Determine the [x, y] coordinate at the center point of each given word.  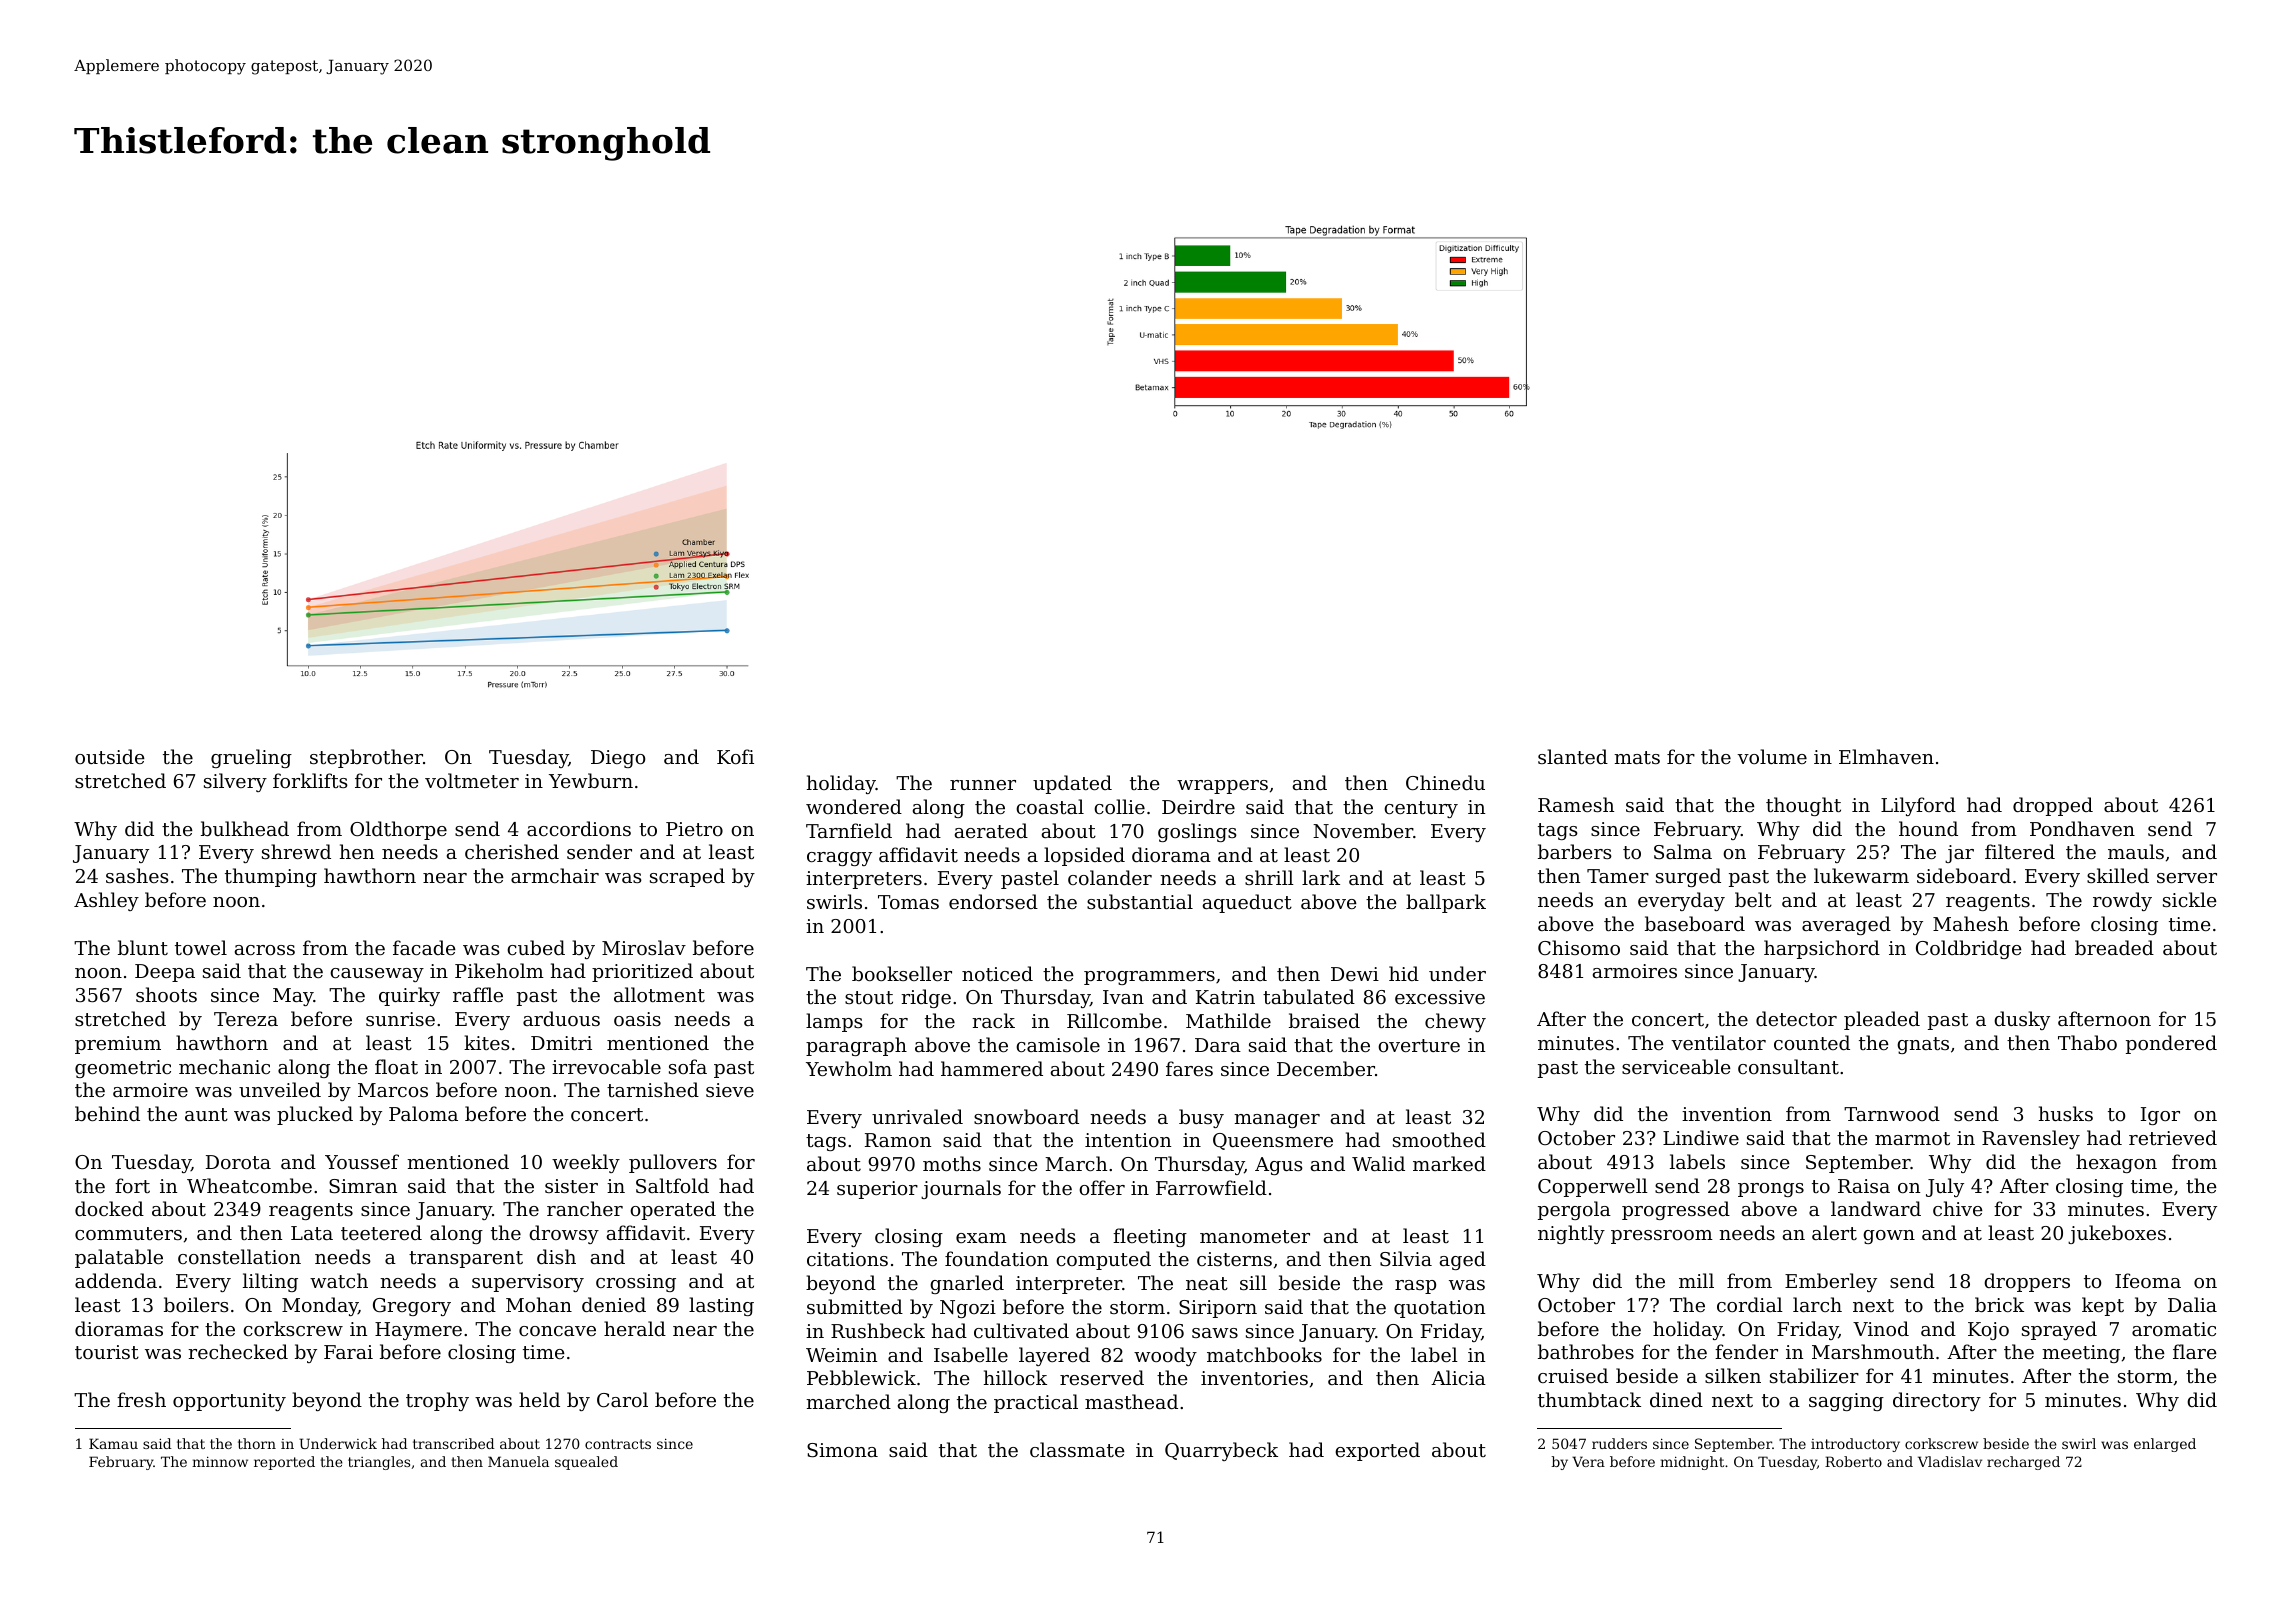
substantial [1140, 901]
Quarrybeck [1221, 1451]
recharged [2023, 1463]
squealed [586, 1463]
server [2187, 878]
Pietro [694, 829]
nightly [1571, 1234]
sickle [2190, 899]
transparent [466, 1259]
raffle [478, 994]
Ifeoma [2148, 1280]
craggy [839, 859]
